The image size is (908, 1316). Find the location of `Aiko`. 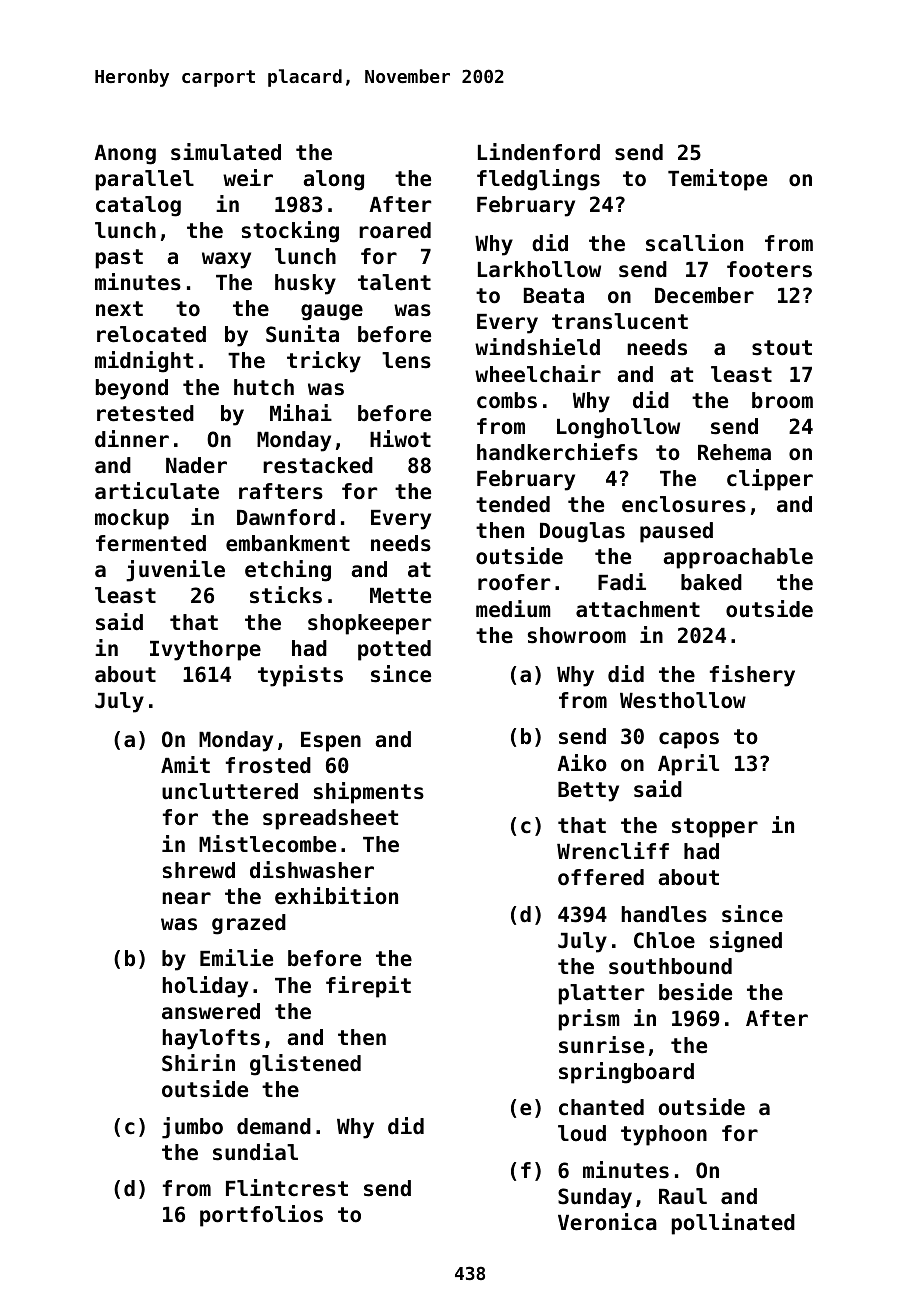

Aiko is located at coordinates (582, 763).
